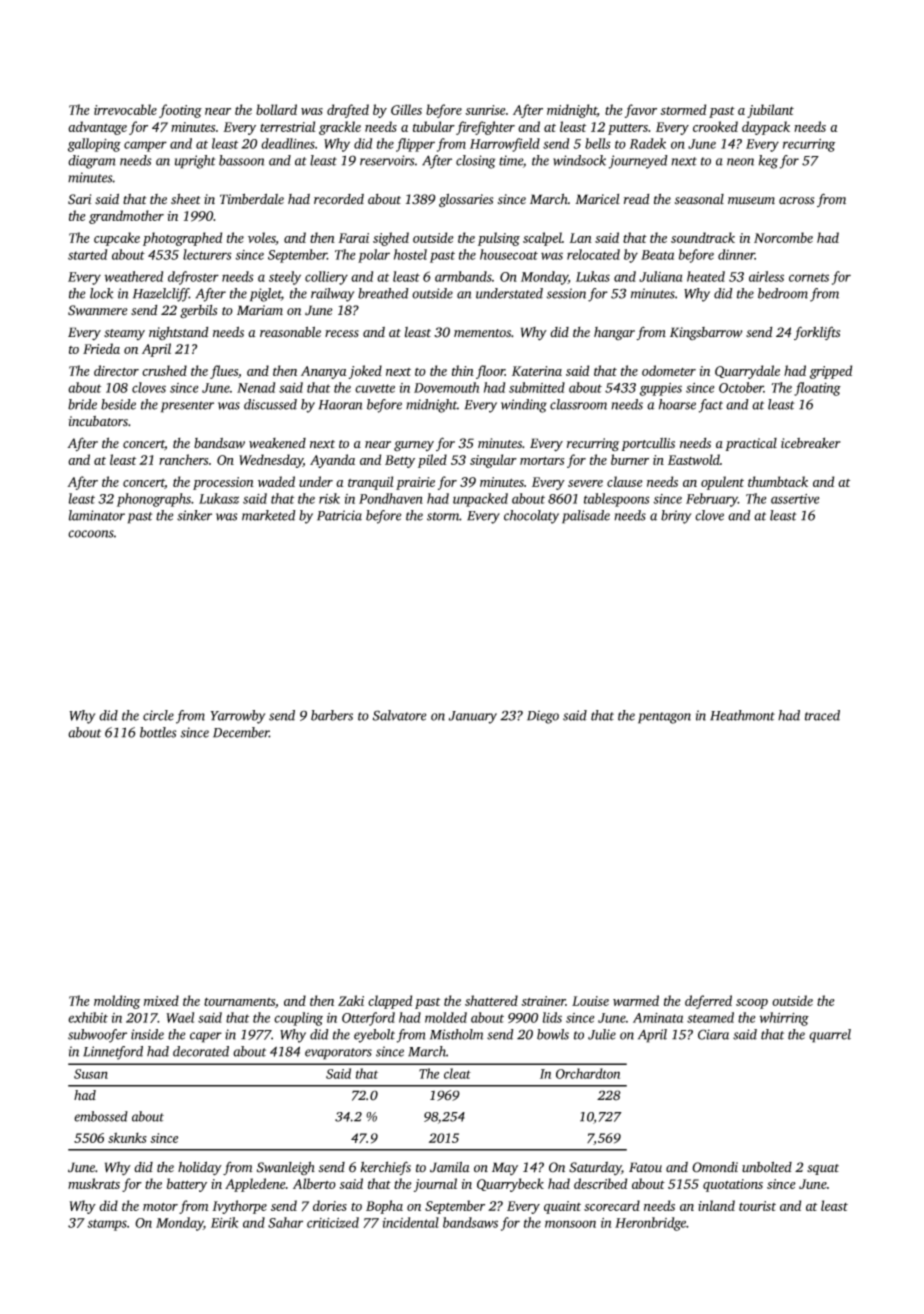 The width and height of the image is (924, 1314). Describe the element at coordinates (187, 1185) in the image. I see `battery` at that location.
